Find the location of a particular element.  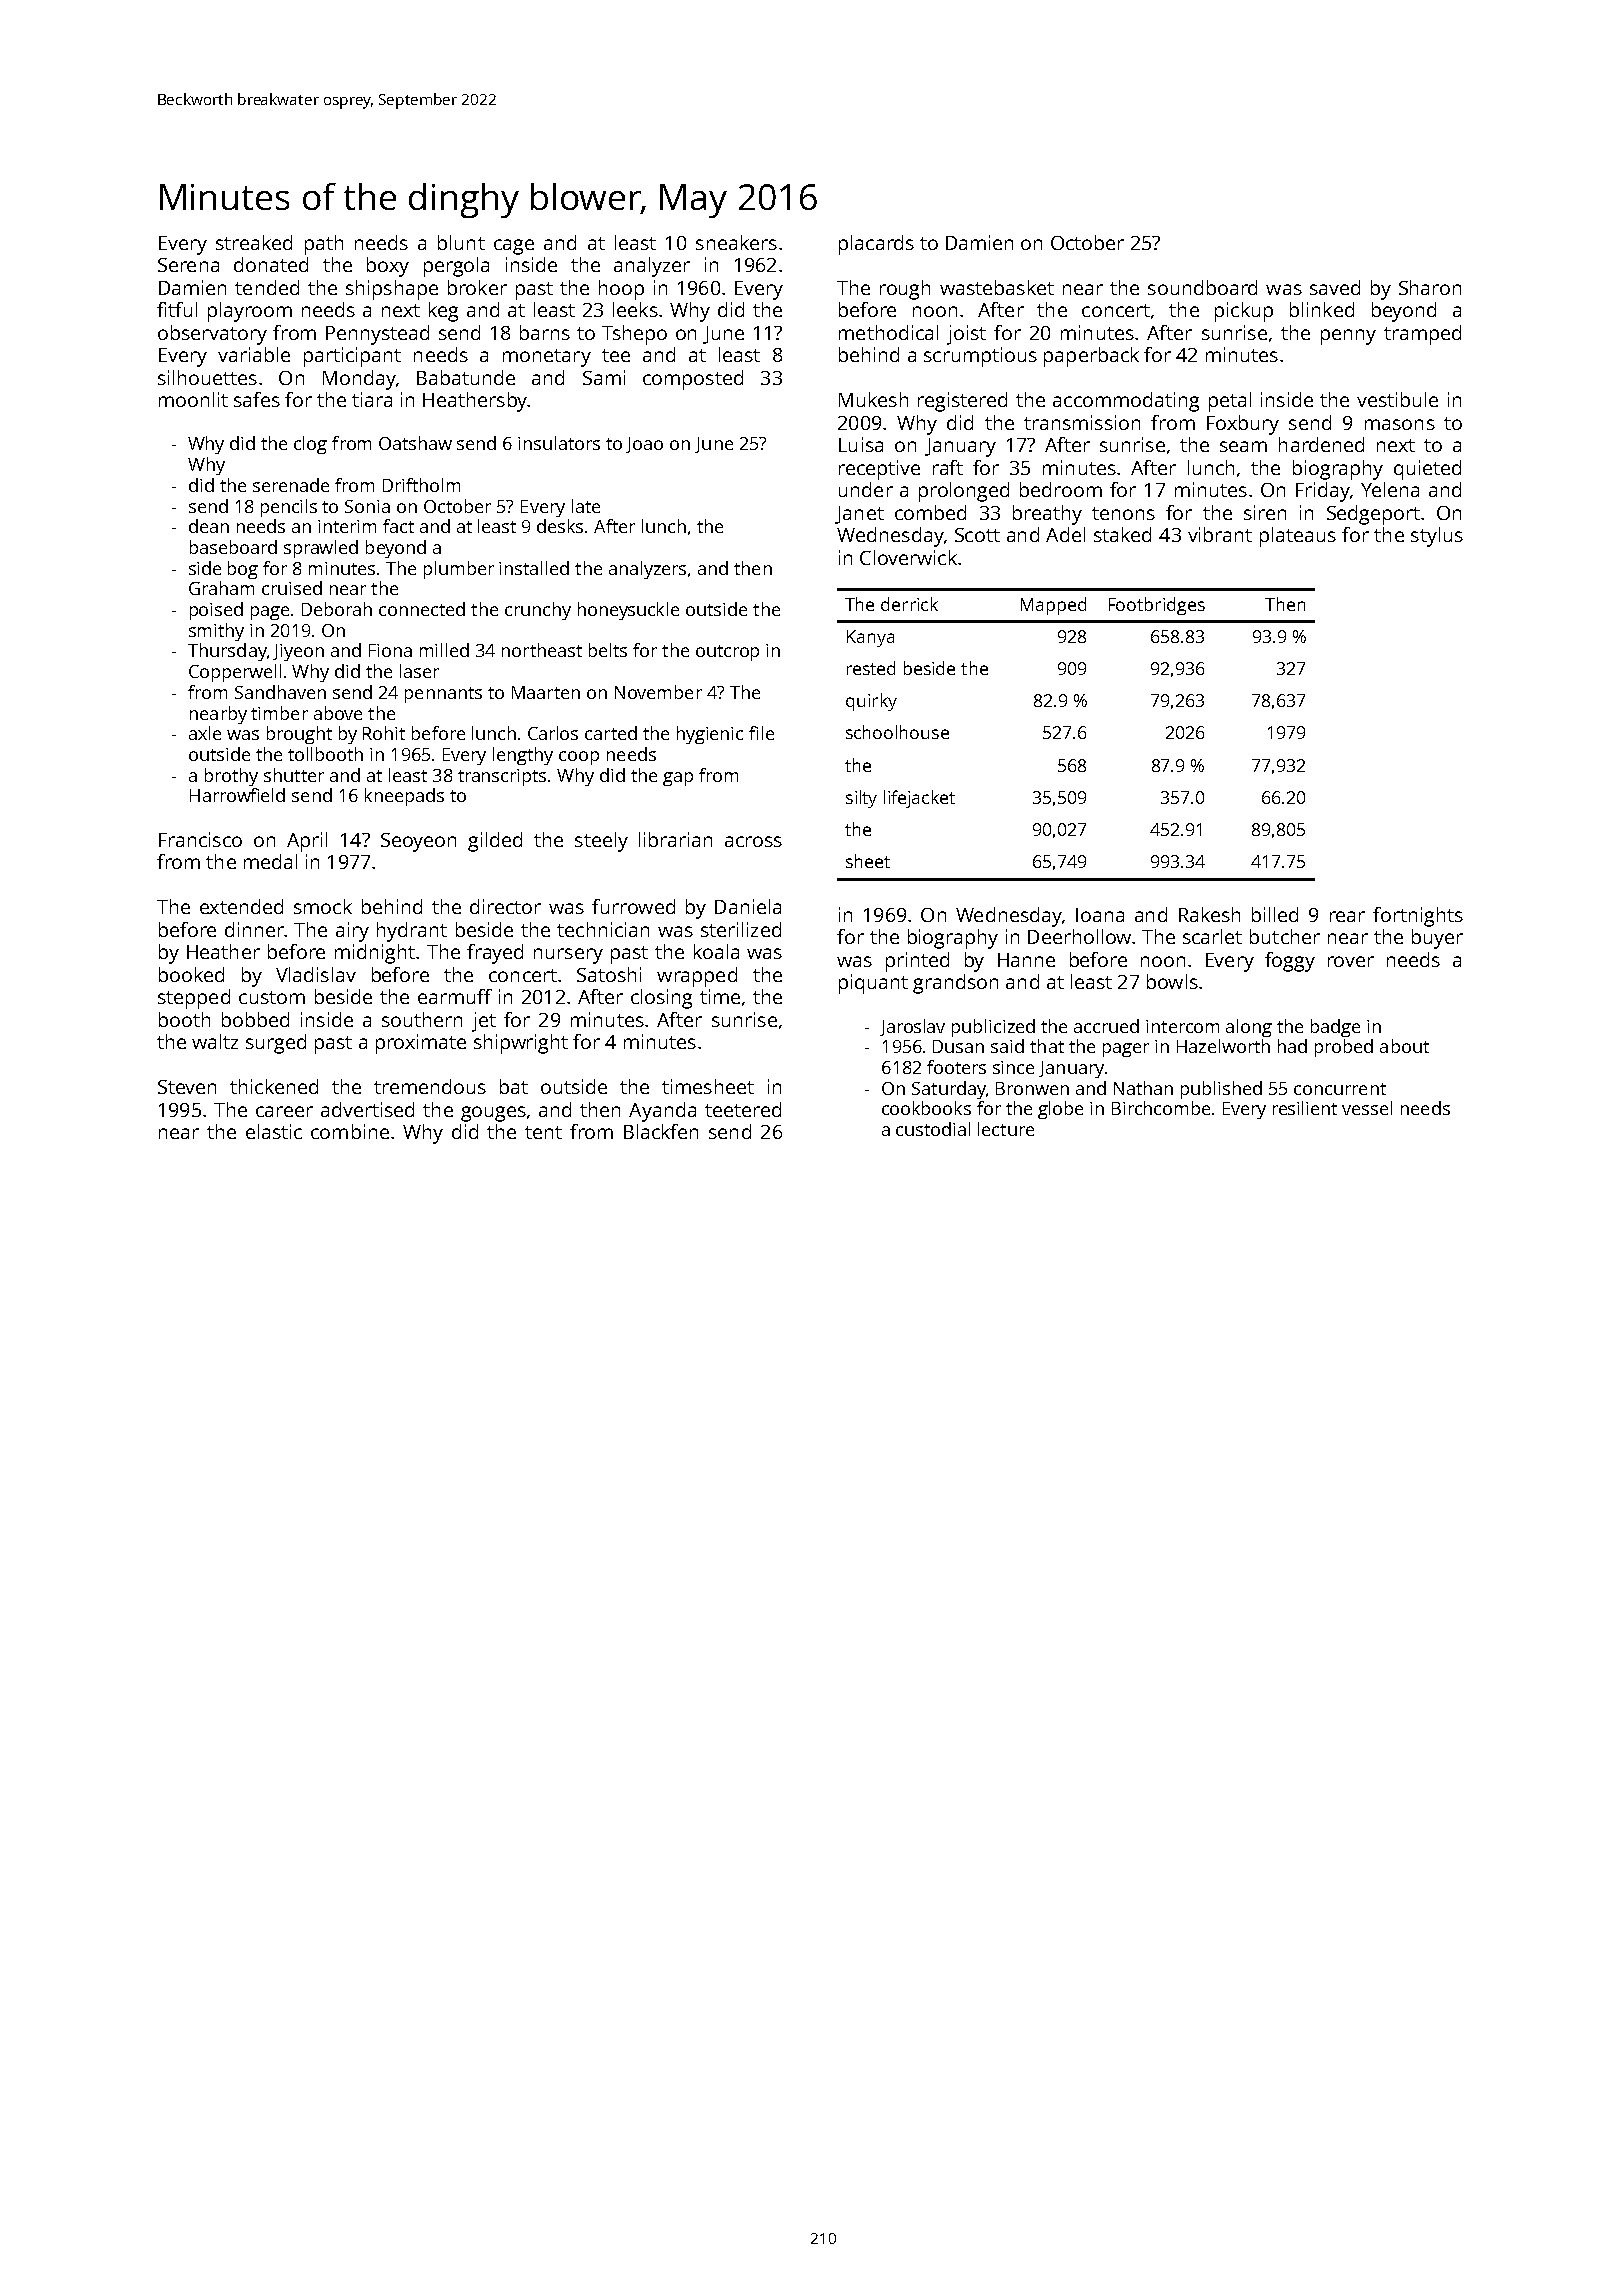

closing is located at coordinates (661, 999).
